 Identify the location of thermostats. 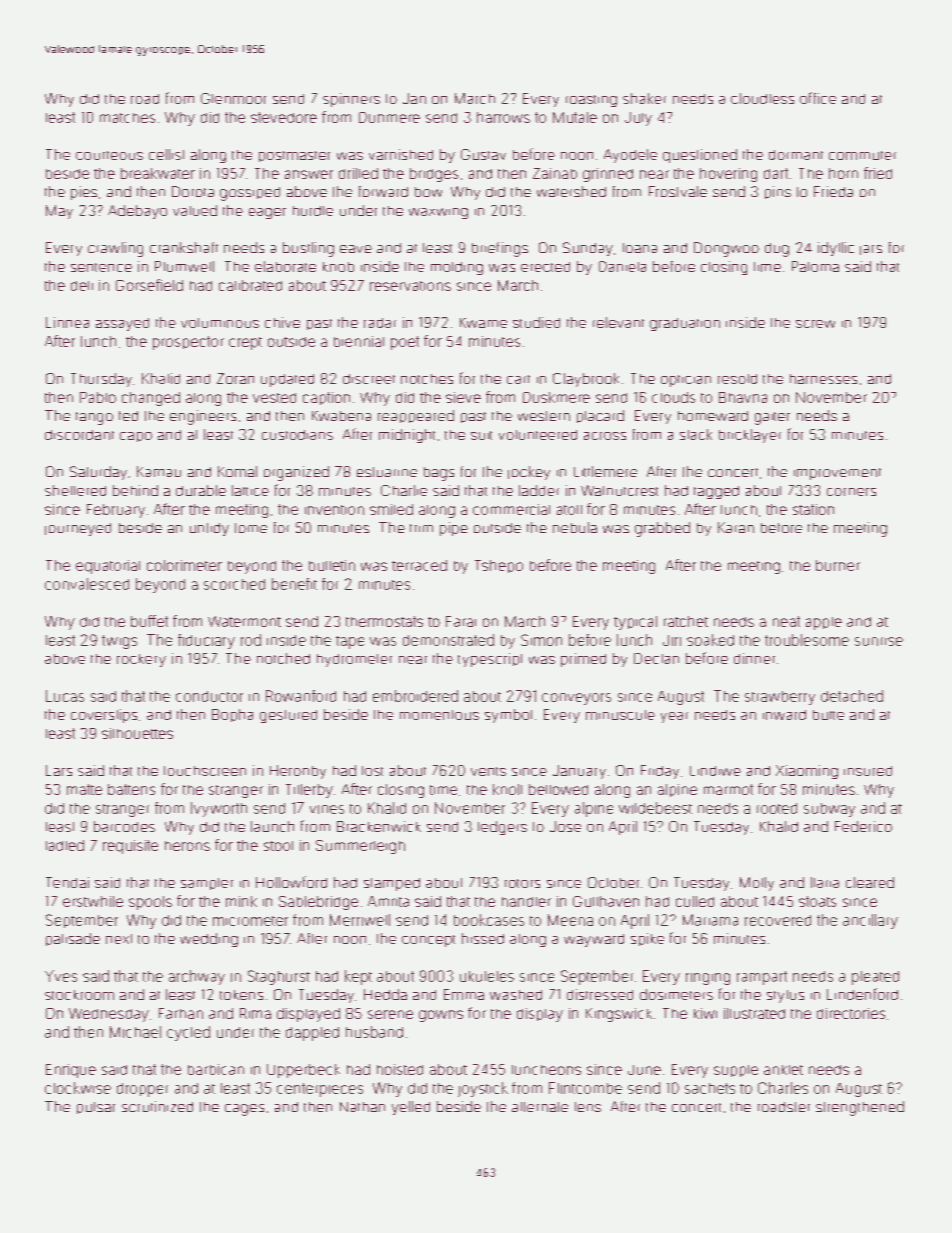
(384, 621).
